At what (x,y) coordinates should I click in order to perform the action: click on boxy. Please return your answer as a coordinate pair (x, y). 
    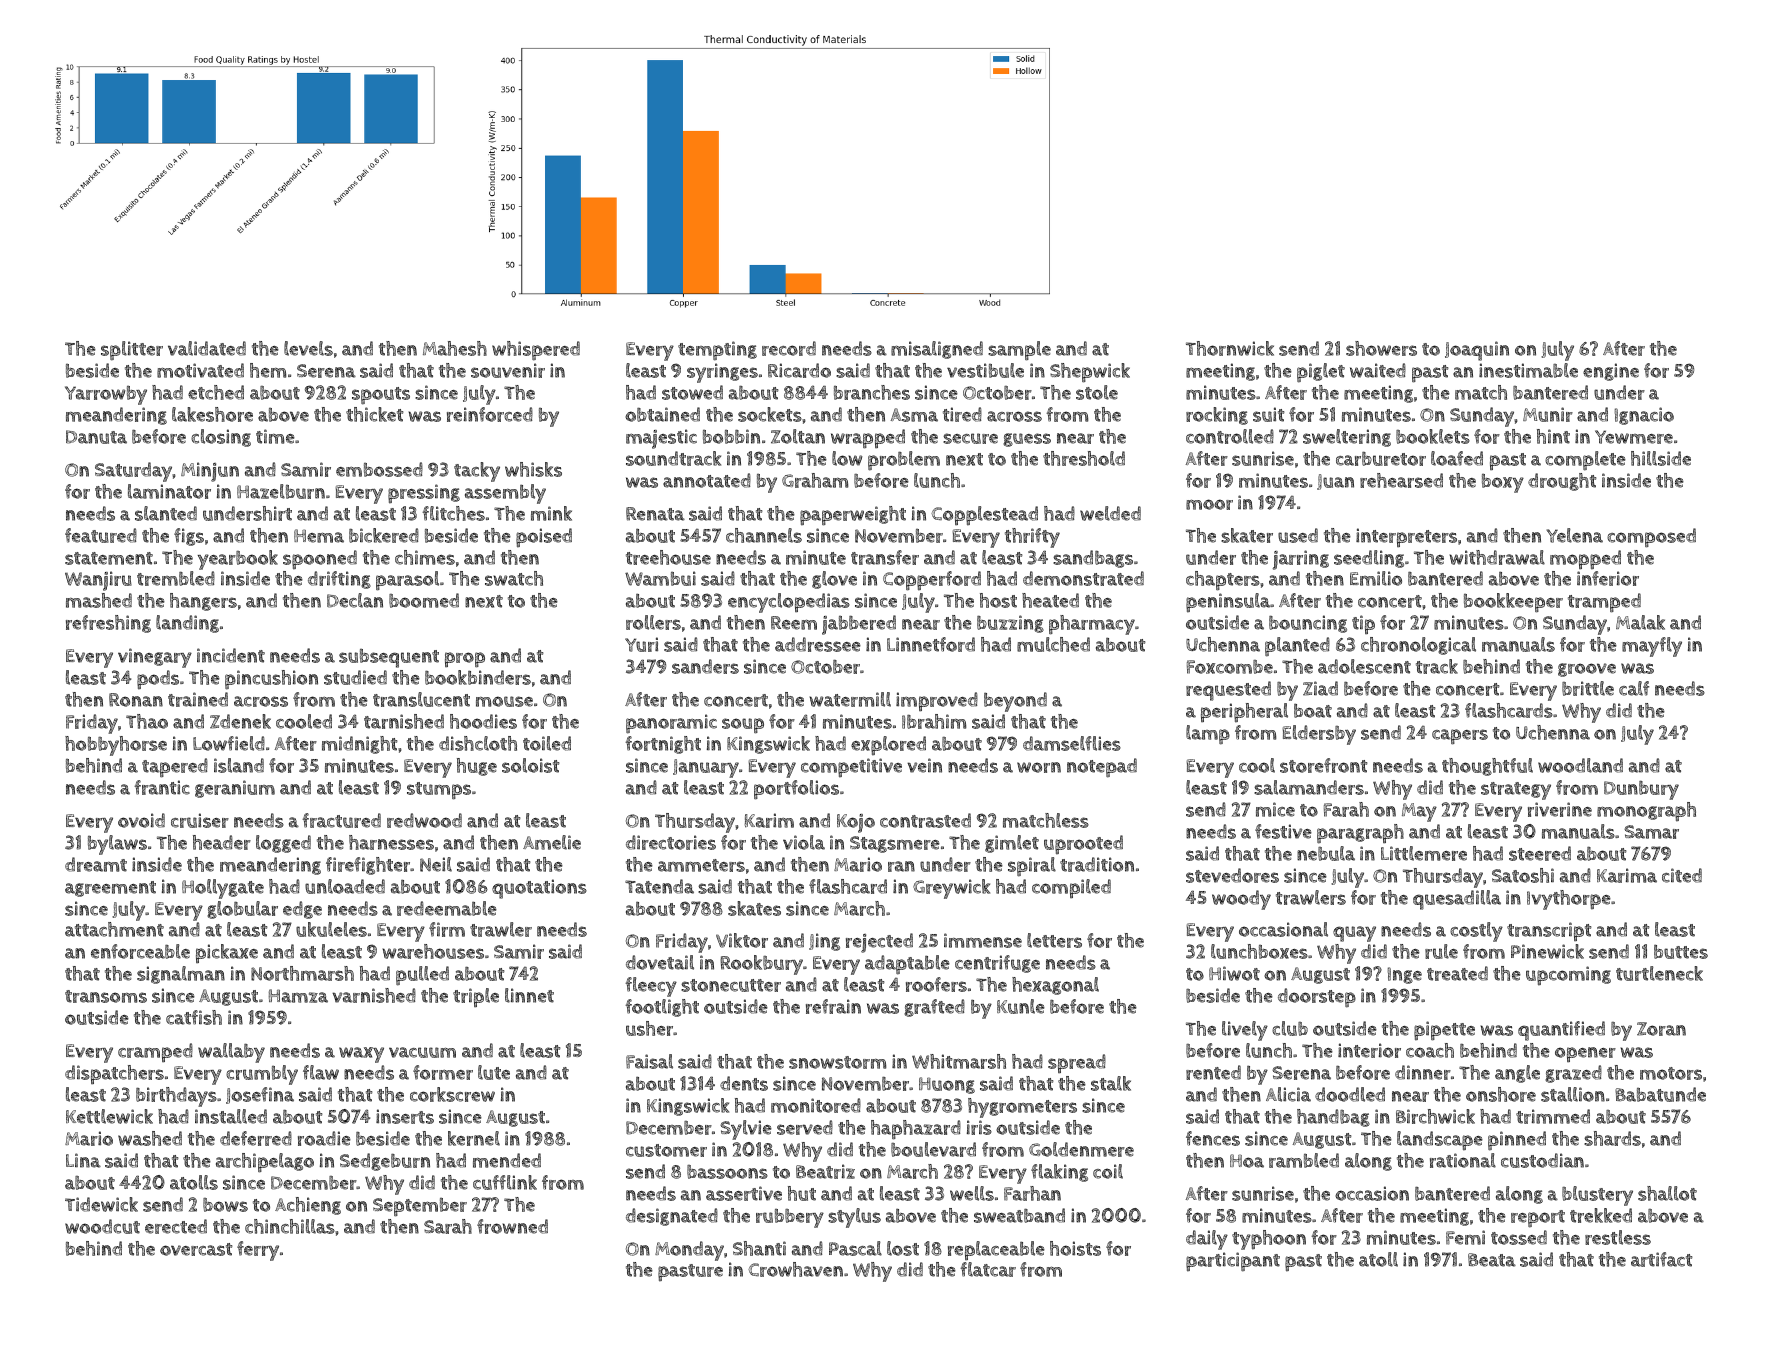
    Looking at the image, I should click on (1503, 483).
